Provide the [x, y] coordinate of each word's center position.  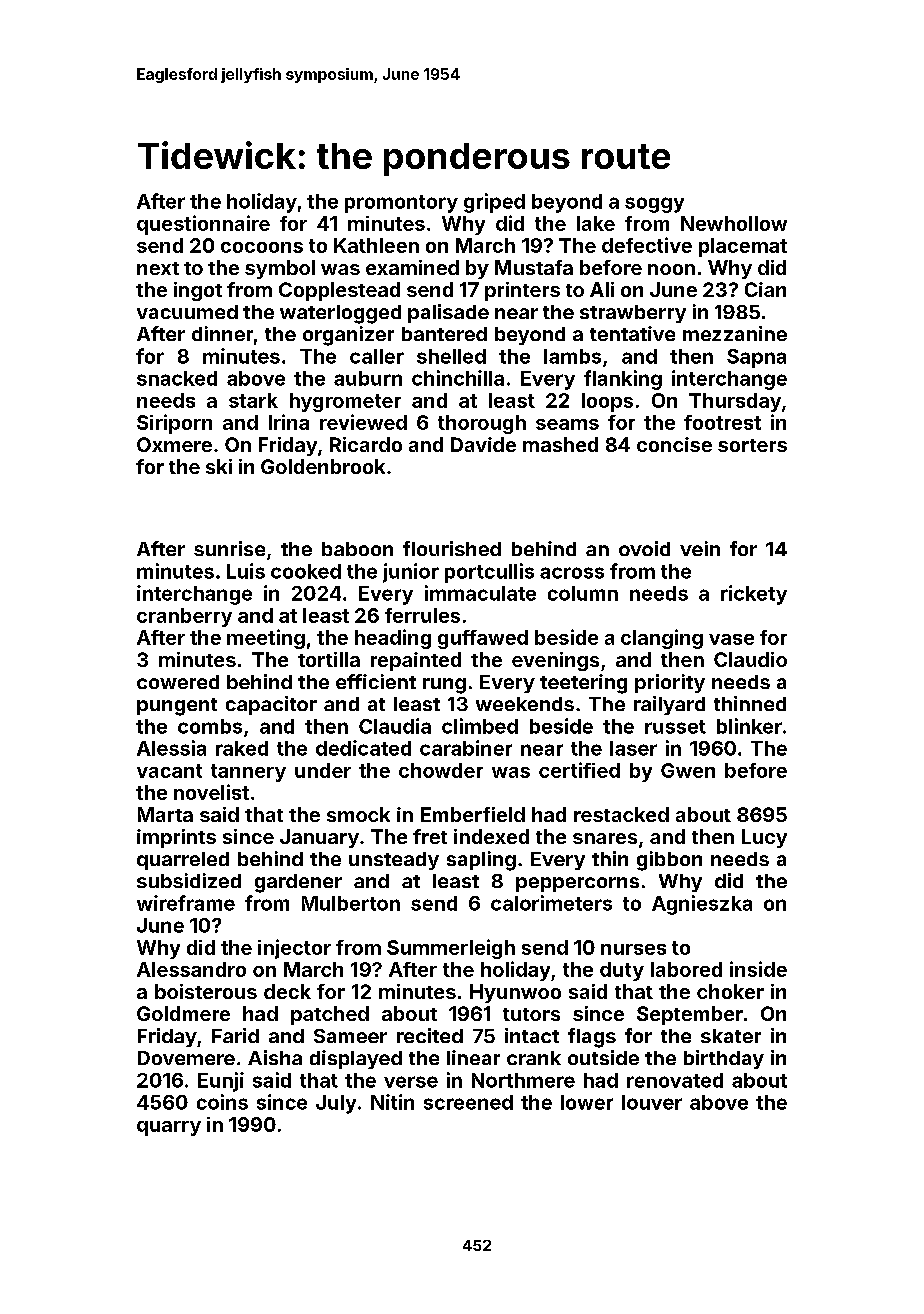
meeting [266, 639]
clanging [662, 639]
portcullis [489, 573]
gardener [298, 883]
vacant [169, 771]
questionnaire [203, 225]
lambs [572, 356]
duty [622, 971]
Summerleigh [451, 949]
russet [675, 727]
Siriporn [174, 424]
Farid [235, 1035]
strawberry [633, 314]
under [323, 770]
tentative [632, 333]
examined [412, 267]
